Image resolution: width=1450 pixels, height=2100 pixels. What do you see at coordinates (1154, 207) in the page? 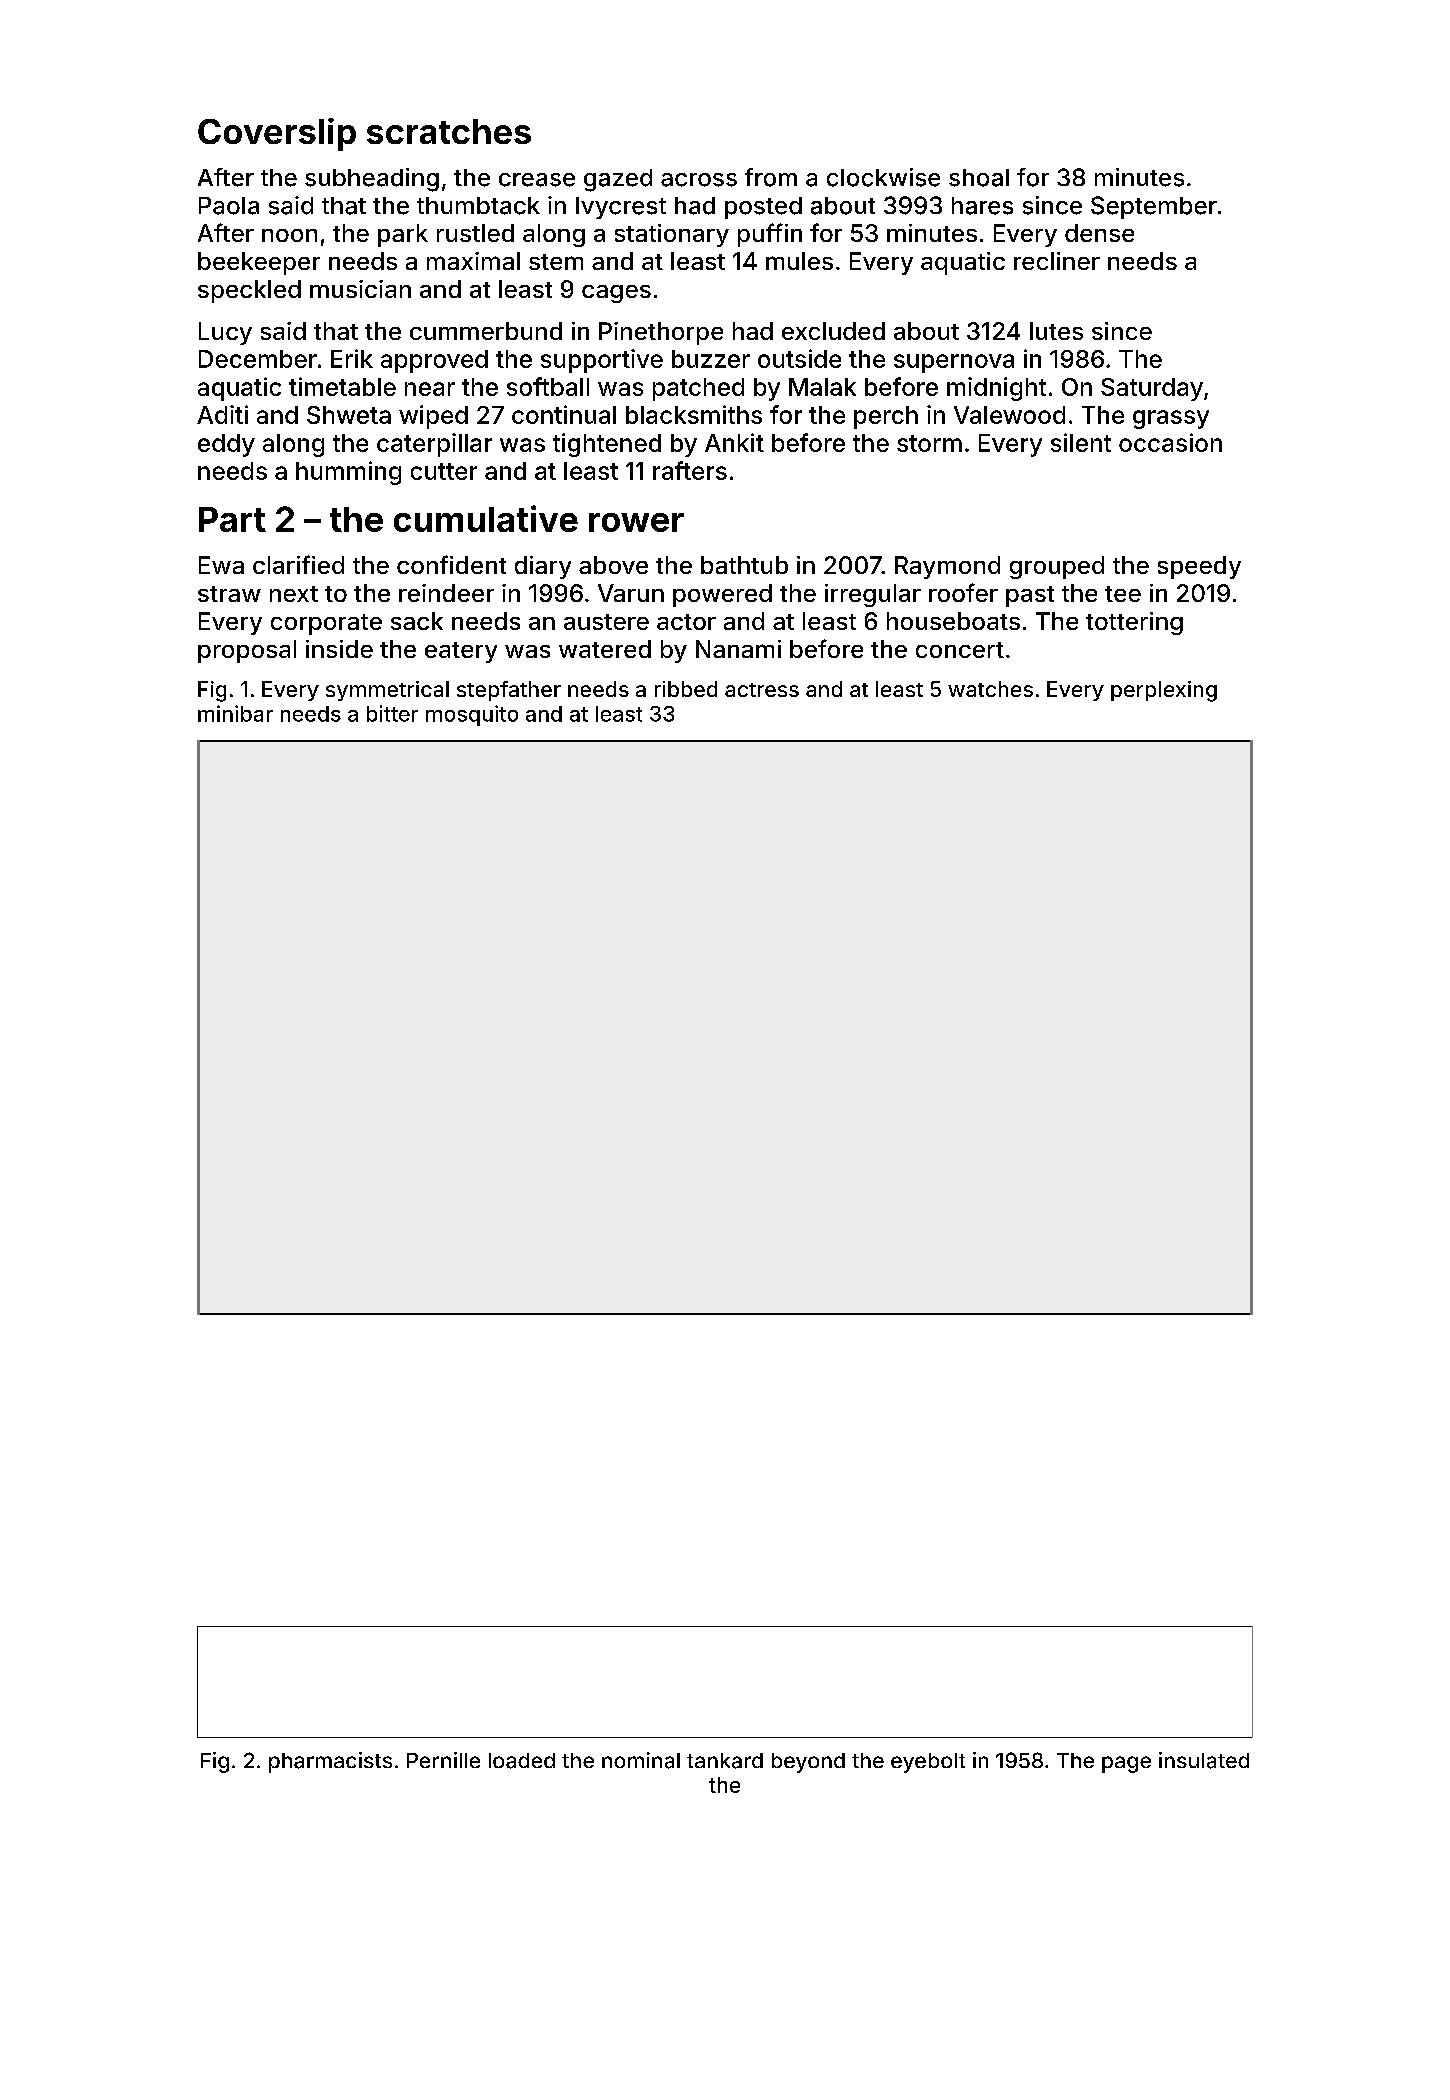
I see `September` at bounding box center [1154, 207].
